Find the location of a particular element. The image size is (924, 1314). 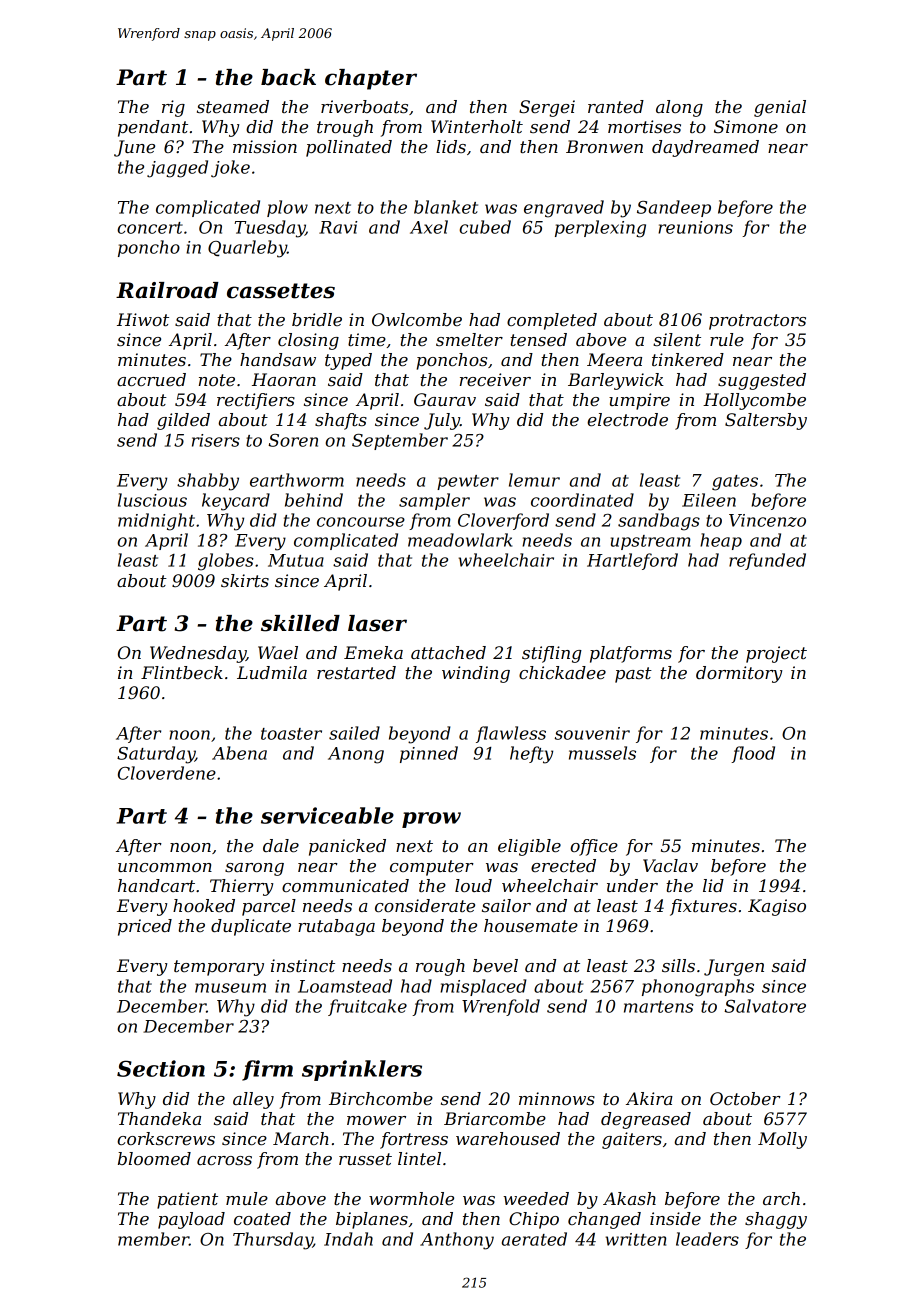

time is located at coordinates (367, 339).
